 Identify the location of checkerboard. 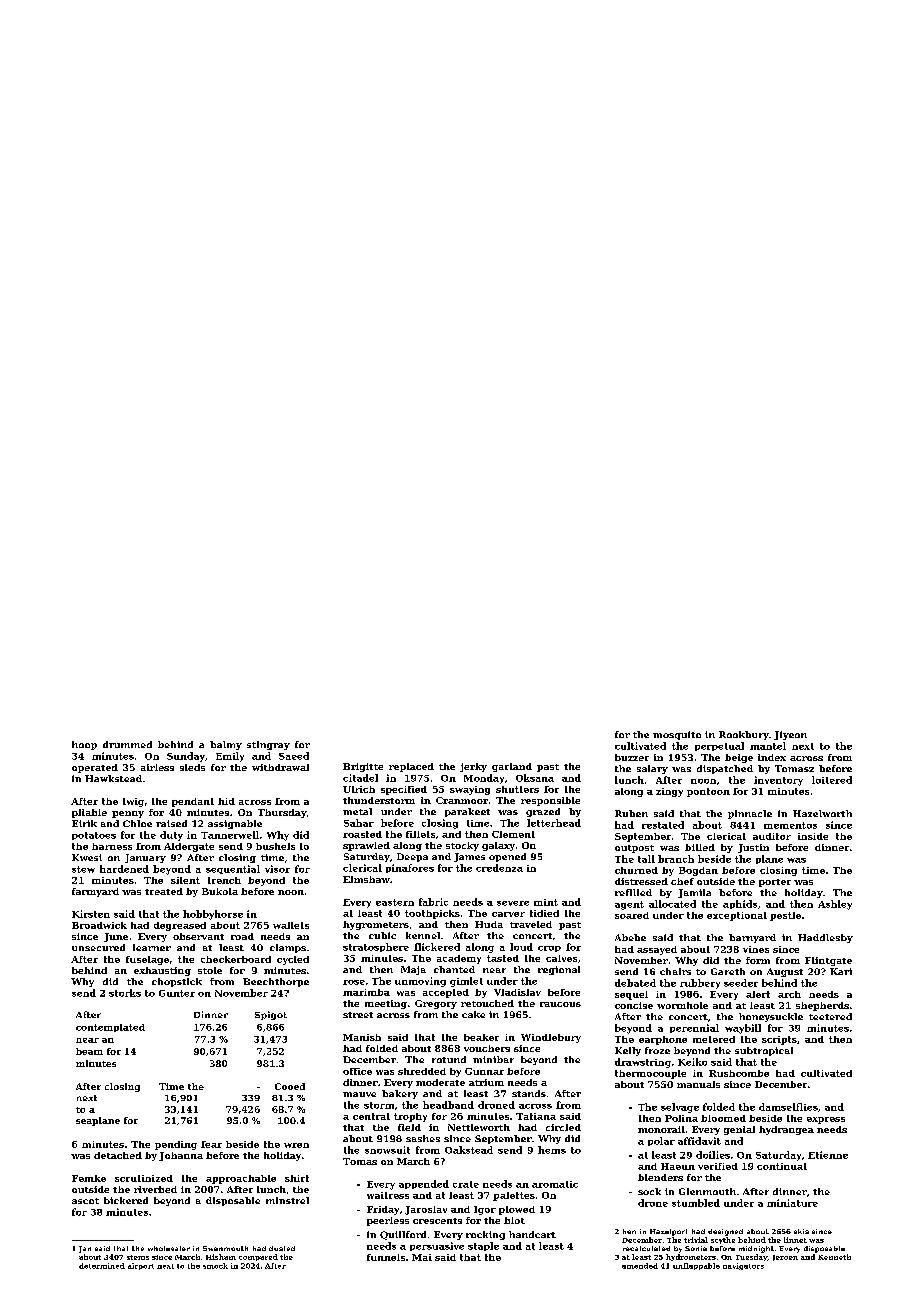
(236, 959).
